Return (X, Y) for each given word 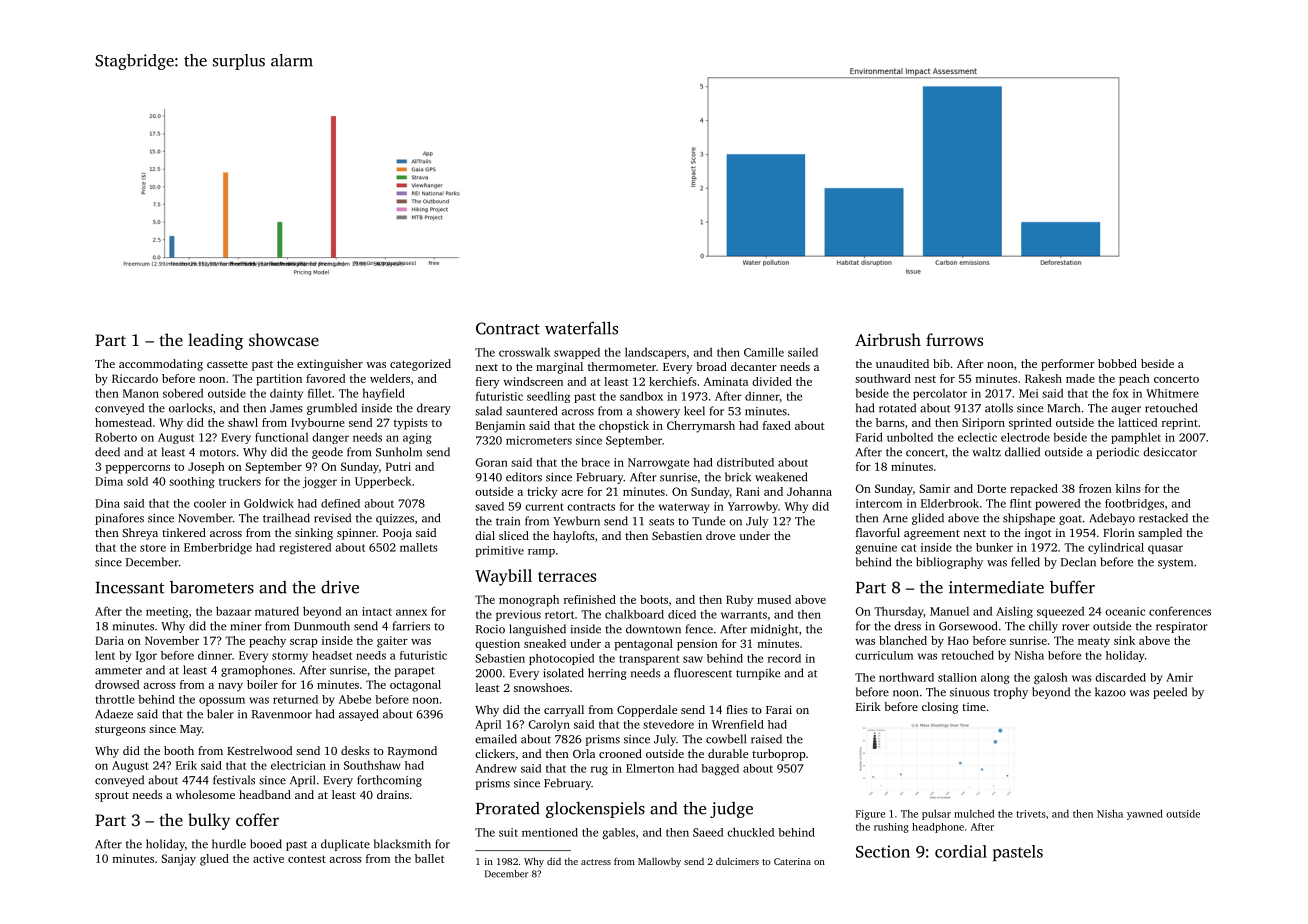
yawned (1145, 814)
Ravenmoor (282, 714)
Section (883, 851)
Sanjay (178, 860)
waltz (986, 452)
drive (340, 587)
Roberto (116, 437)
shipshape (1029, 519)
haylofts (574, 537)
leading (215, 341)
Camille (764, 352)
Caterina (792, 861)
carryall (564, 711)
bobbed (1117, 363)
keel (694, 411)
